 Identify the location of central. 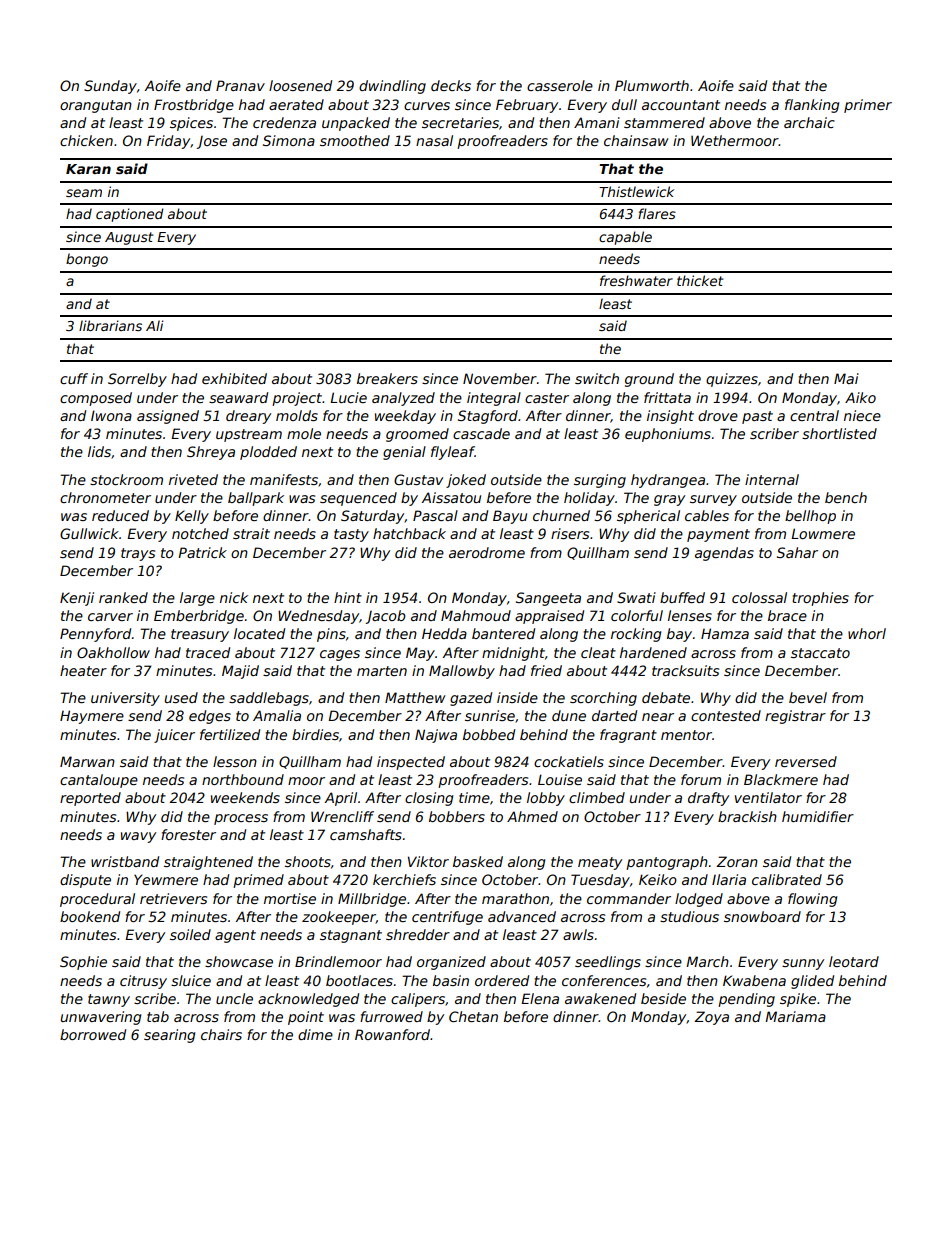
(814, 415).
